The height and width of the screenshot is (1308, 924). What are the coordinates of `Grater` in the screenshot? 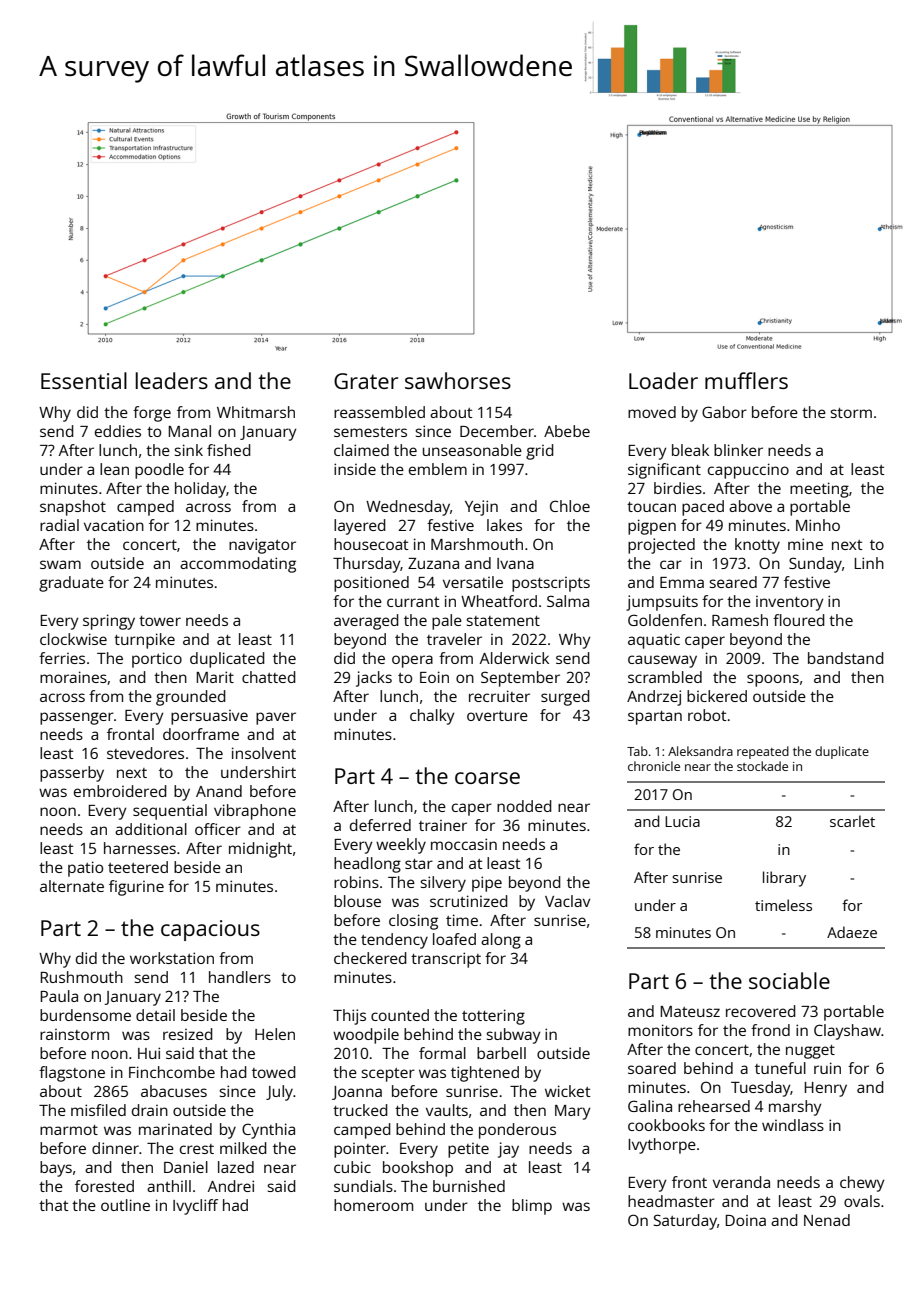 It's located at (366, 381).
